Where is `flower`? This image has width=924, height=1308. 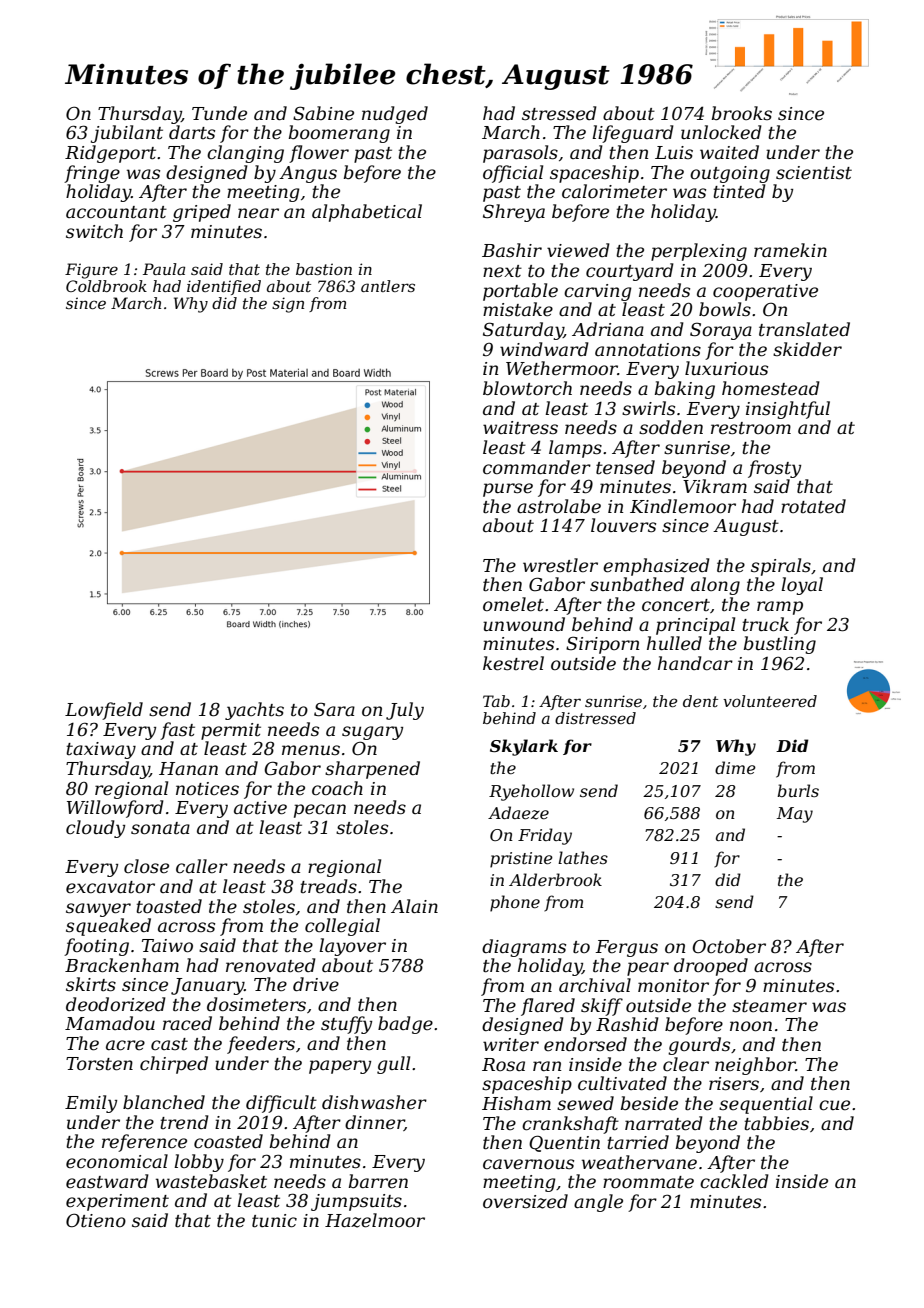 flower is located at coordinates (319, 154).
